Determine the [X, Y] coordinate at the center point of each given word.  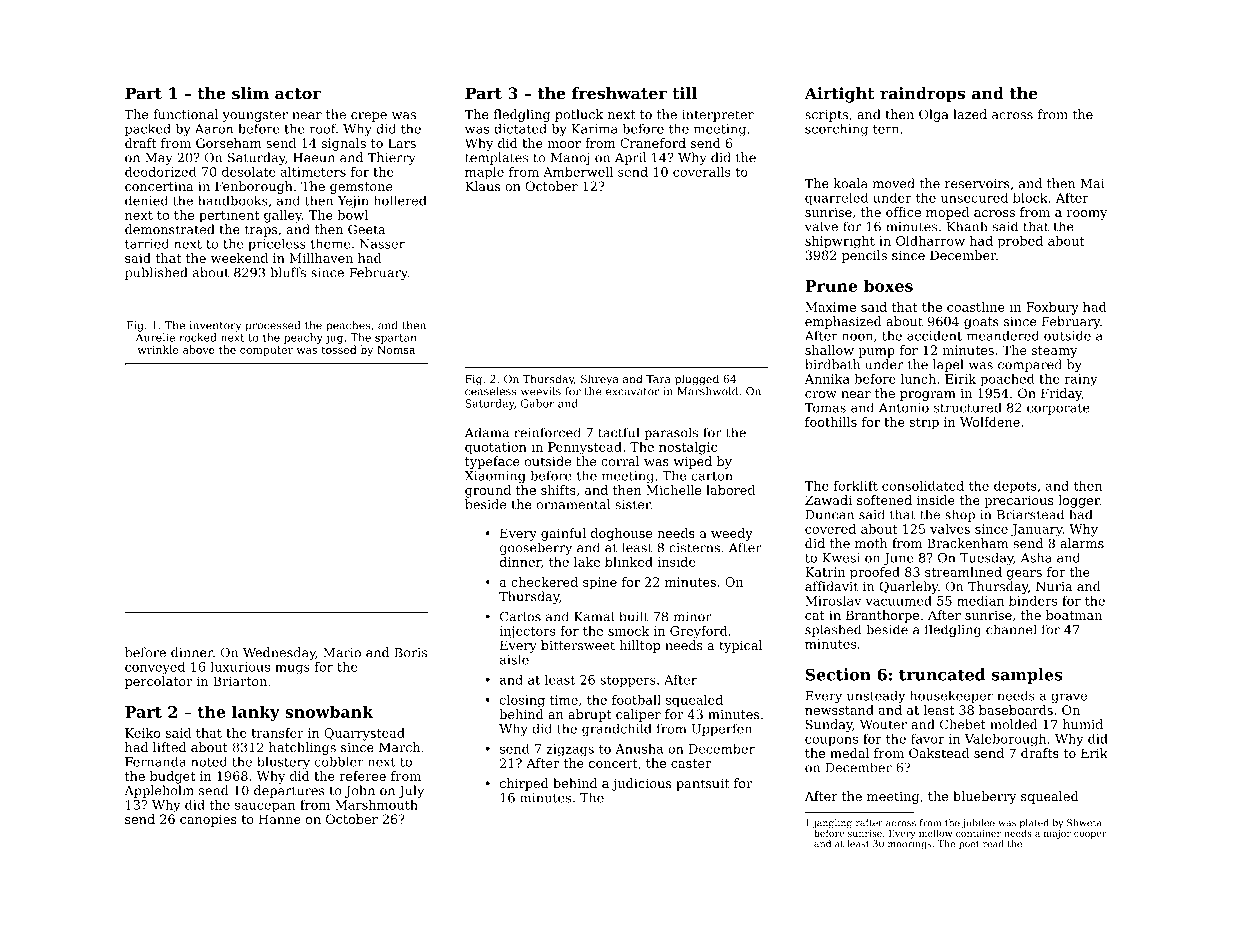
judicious [641, 784]
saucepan [265, 807]
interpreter [718, 115]
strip [924, 423]
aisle [514, 659]
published [156, 273]
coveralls [702, 172]
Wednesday [279, 653]
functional [185, 114]
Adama [487, 432]
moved [894, 183]
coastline [976, 307]
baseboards [1016, 710]
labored [730, 490]
